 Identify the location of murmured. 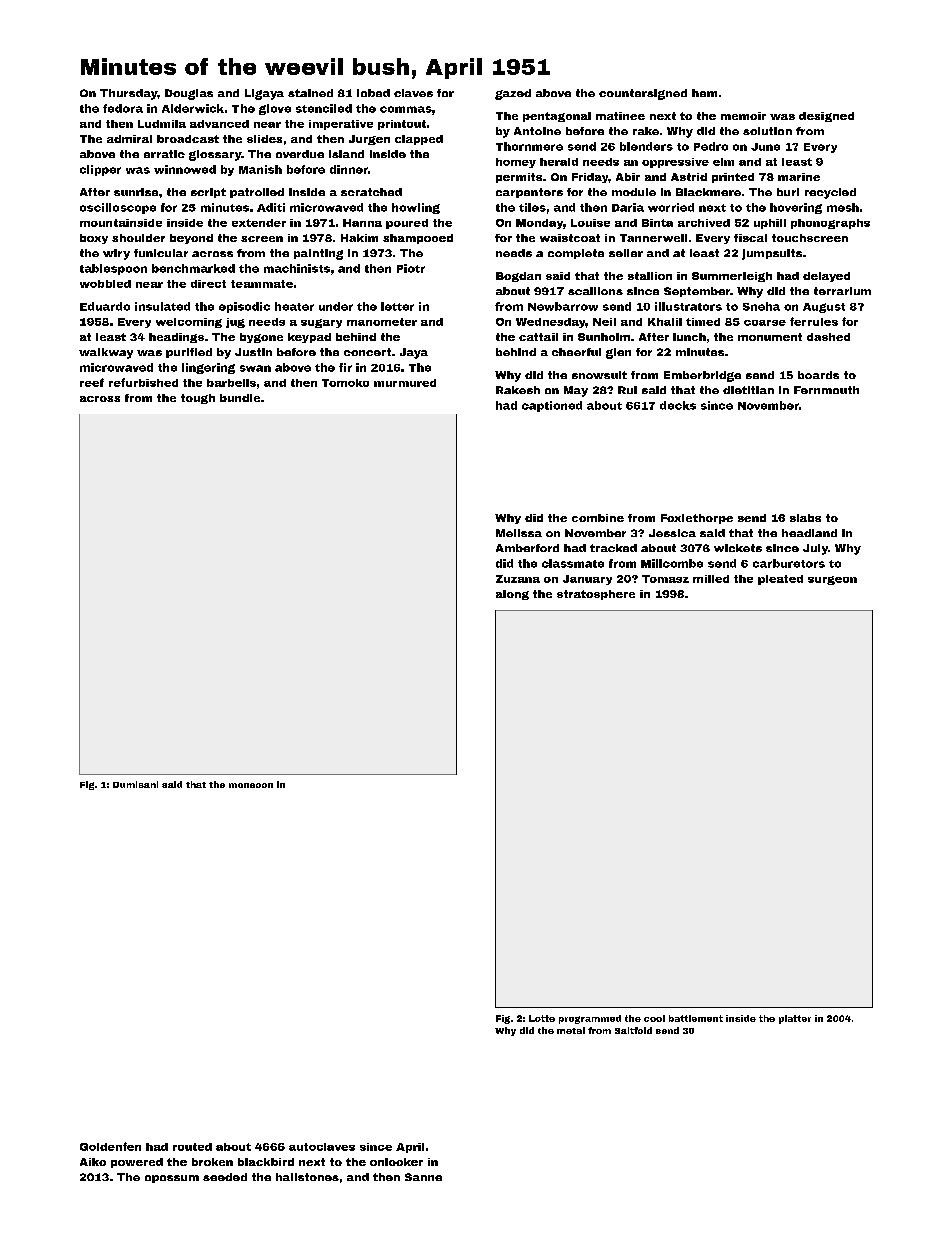
(405, 383).
